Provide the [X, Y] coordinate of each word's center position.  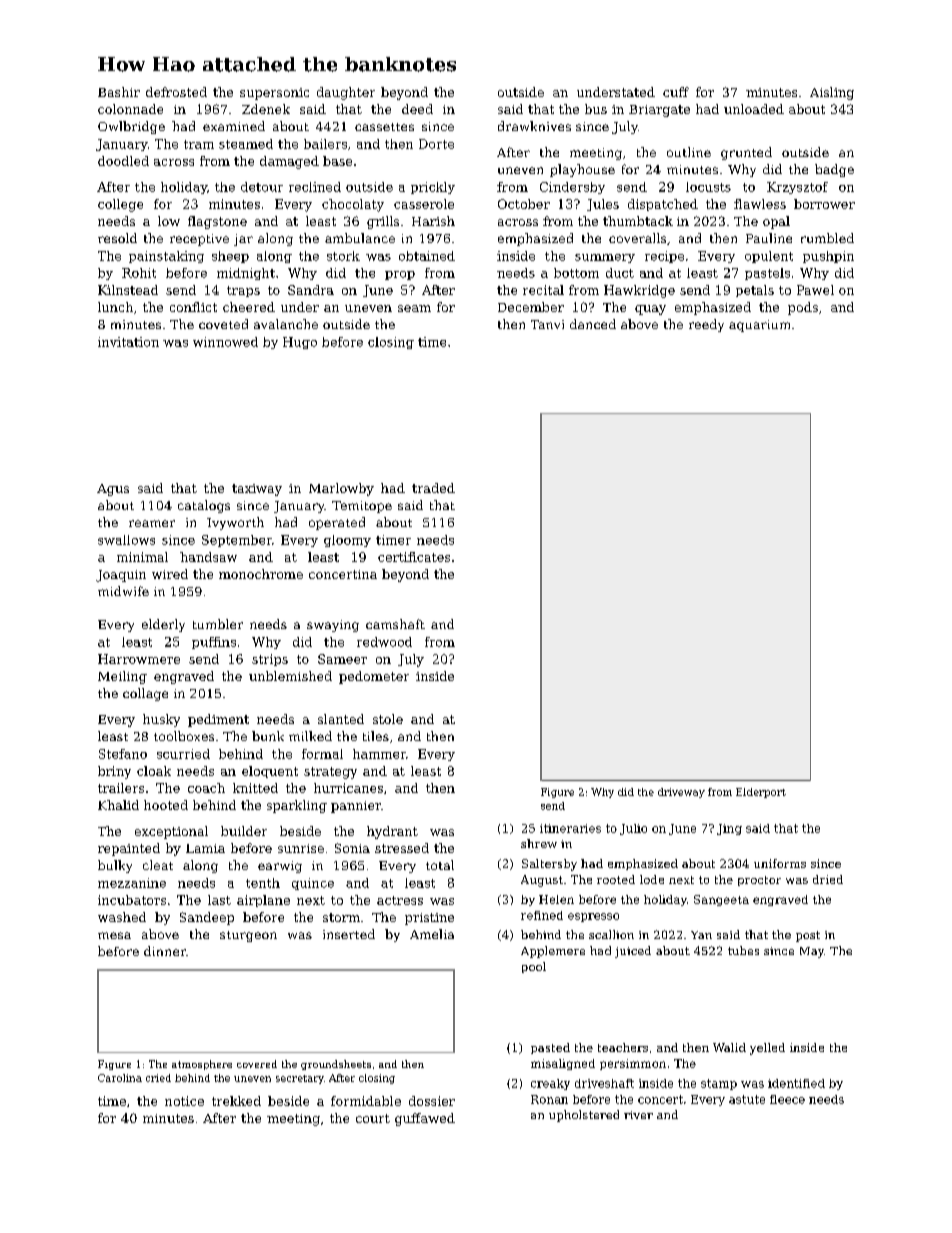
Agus [113, 490]
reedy [706, 325]
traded [433, 488]
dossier [432, 1101]
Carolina [120, 1078]
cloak [154, 771]
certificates [414, 557]
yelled [767, 1049]
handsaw [208, 557]
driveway [681, 793]
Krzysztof [797, 188]
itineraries [570, 828]
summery [605, 258]
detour [262, 187]
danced [593, 324]
